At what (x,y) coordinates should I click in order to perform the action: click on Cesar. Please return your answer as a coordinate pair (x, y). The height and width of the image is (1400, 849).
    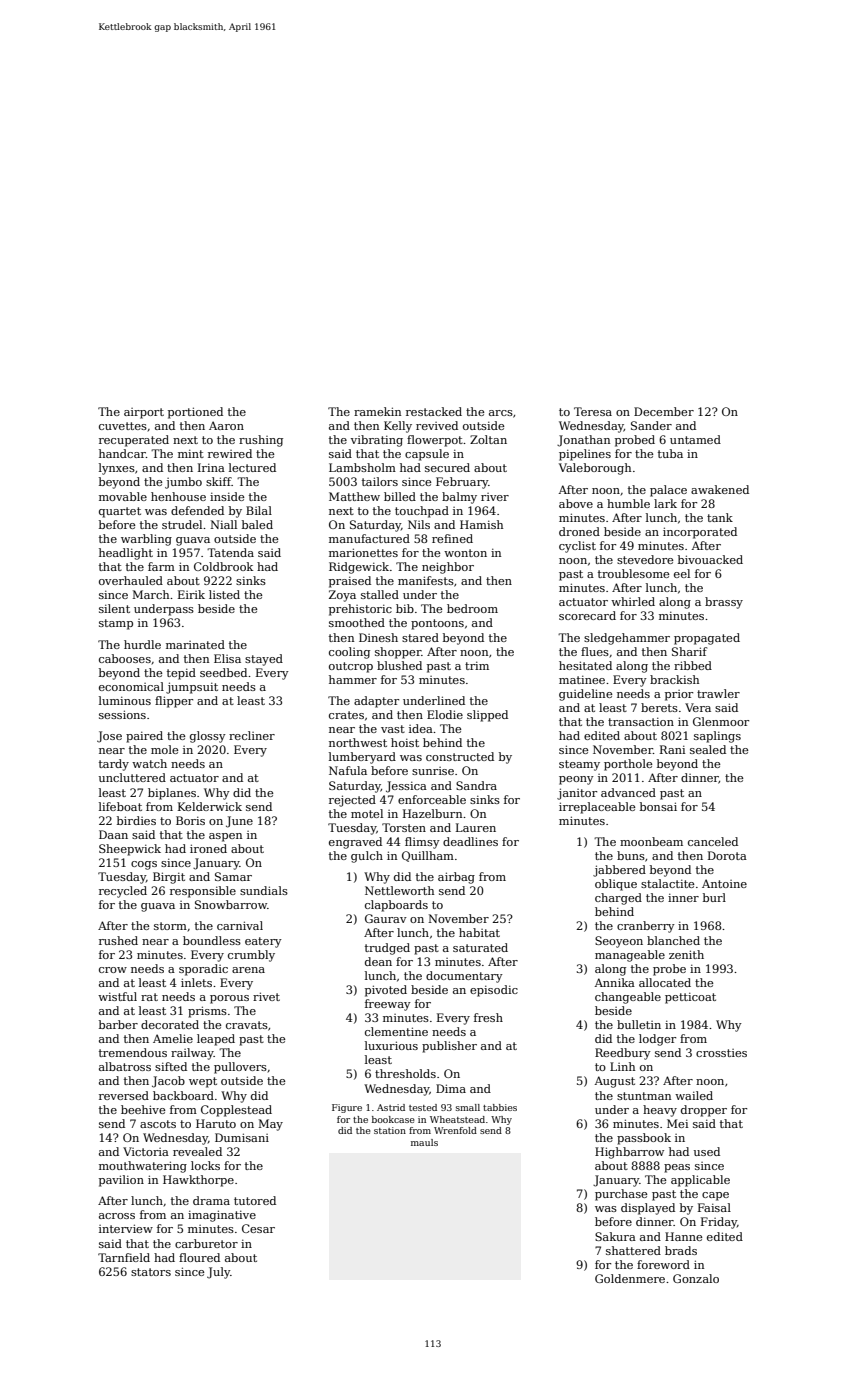
    Looking at the image, I should click on (258, 1228).
